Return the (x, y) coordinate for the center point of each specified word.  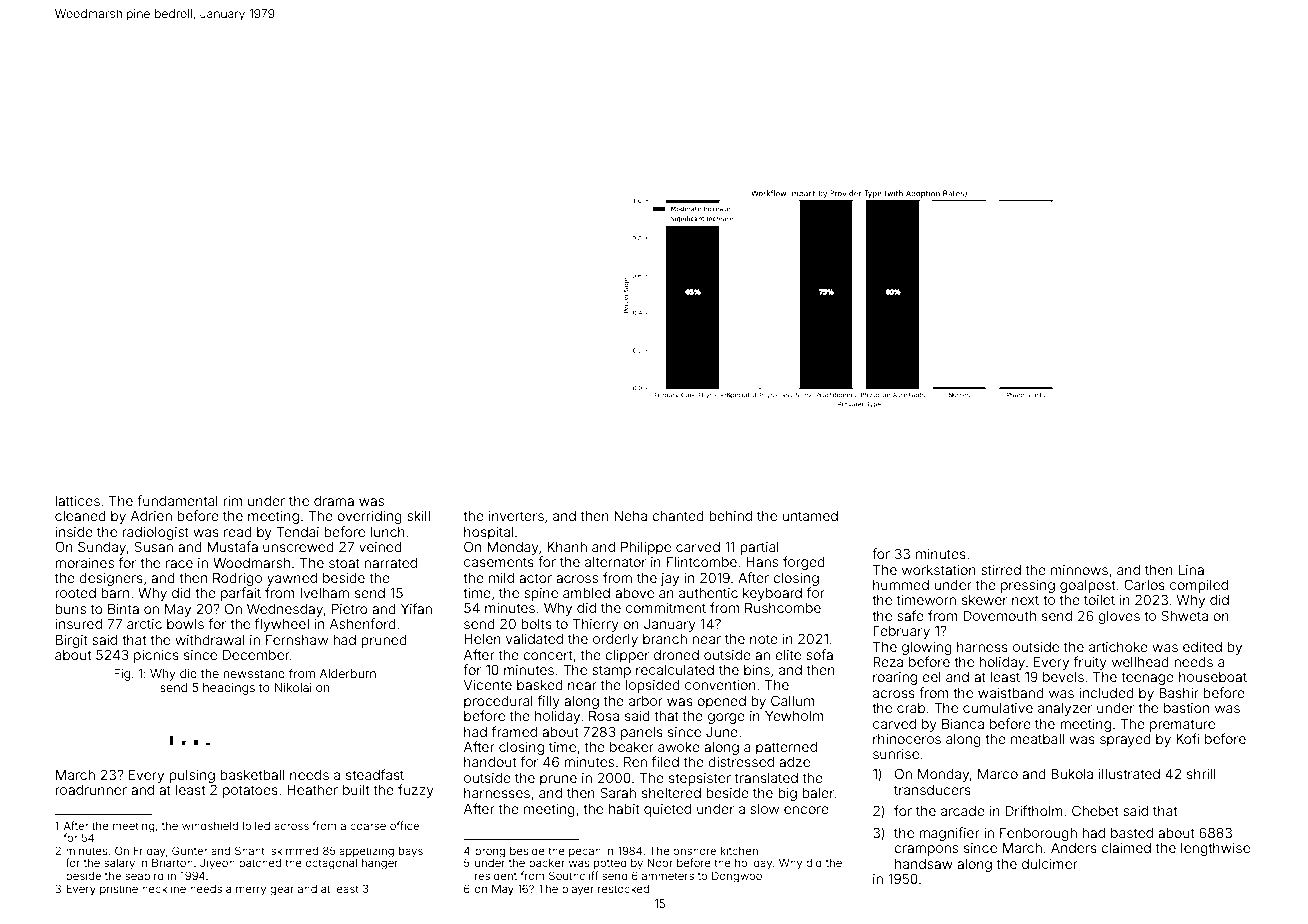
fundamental (177, 500)
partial (759, 548)
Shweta (1184, 615)
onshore (694, 851)
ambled (586, 593)
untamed (810, 516)
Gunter (189, 850)
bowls (185, 624)
